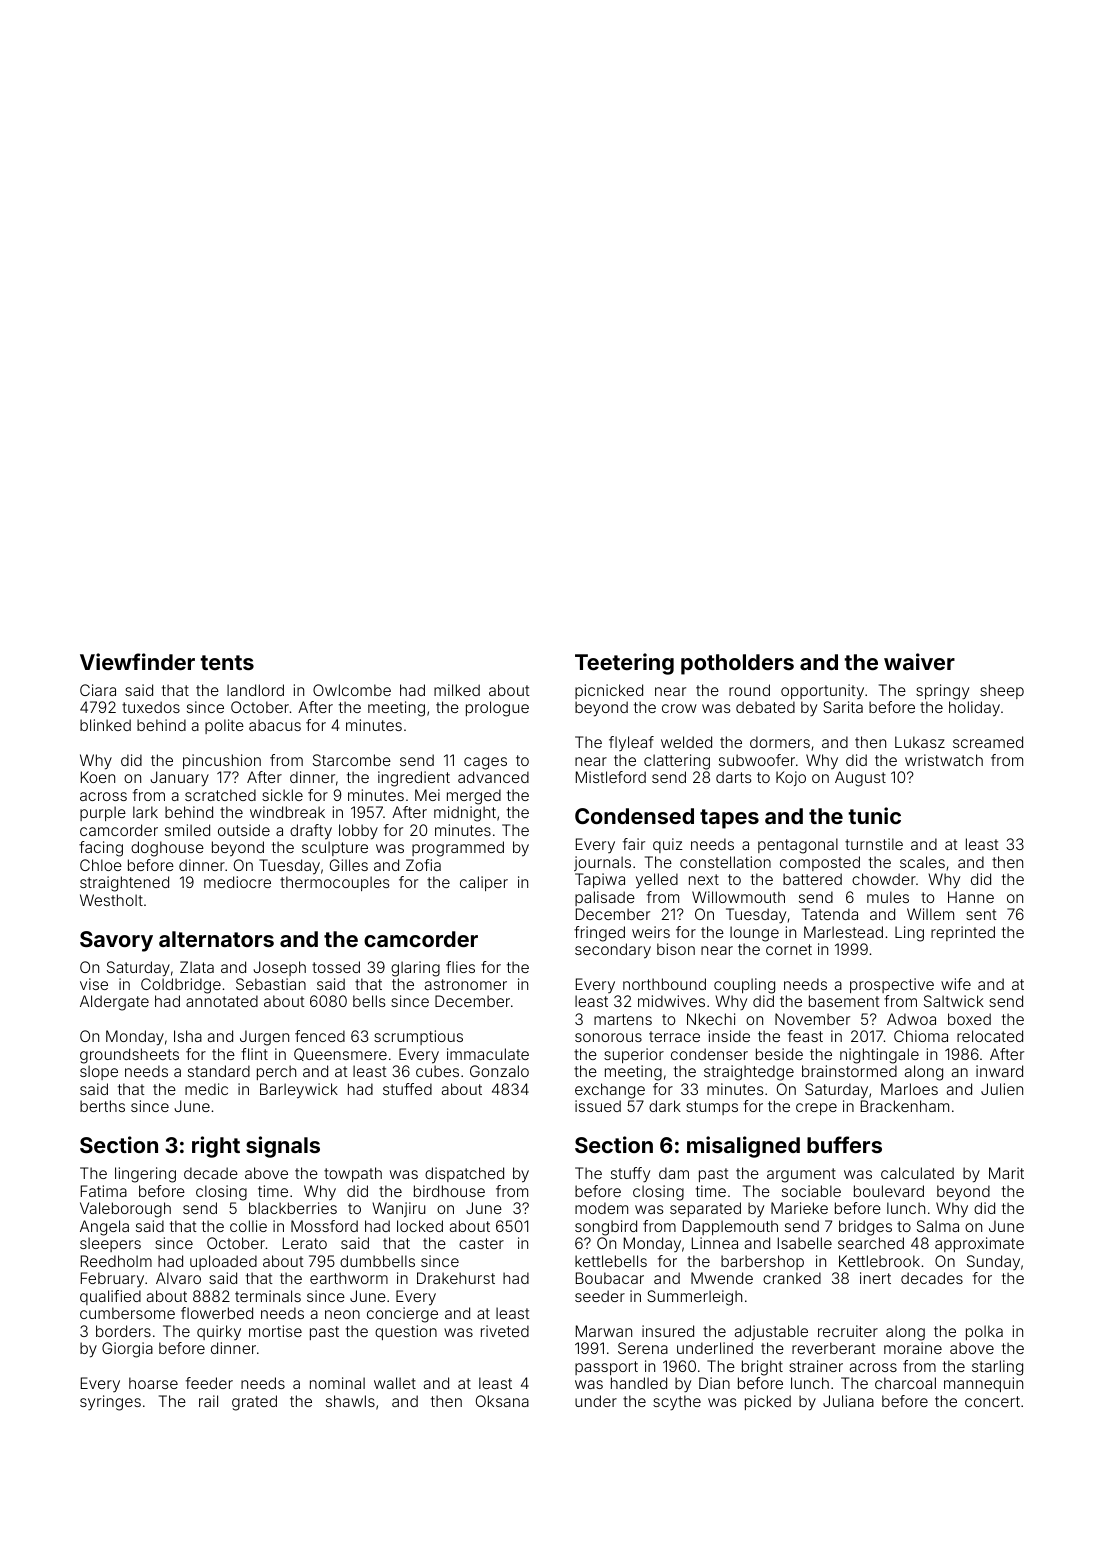 This screenshot has height=1561, width=1104. I want to click on Oksana, so click(502, 1401).
